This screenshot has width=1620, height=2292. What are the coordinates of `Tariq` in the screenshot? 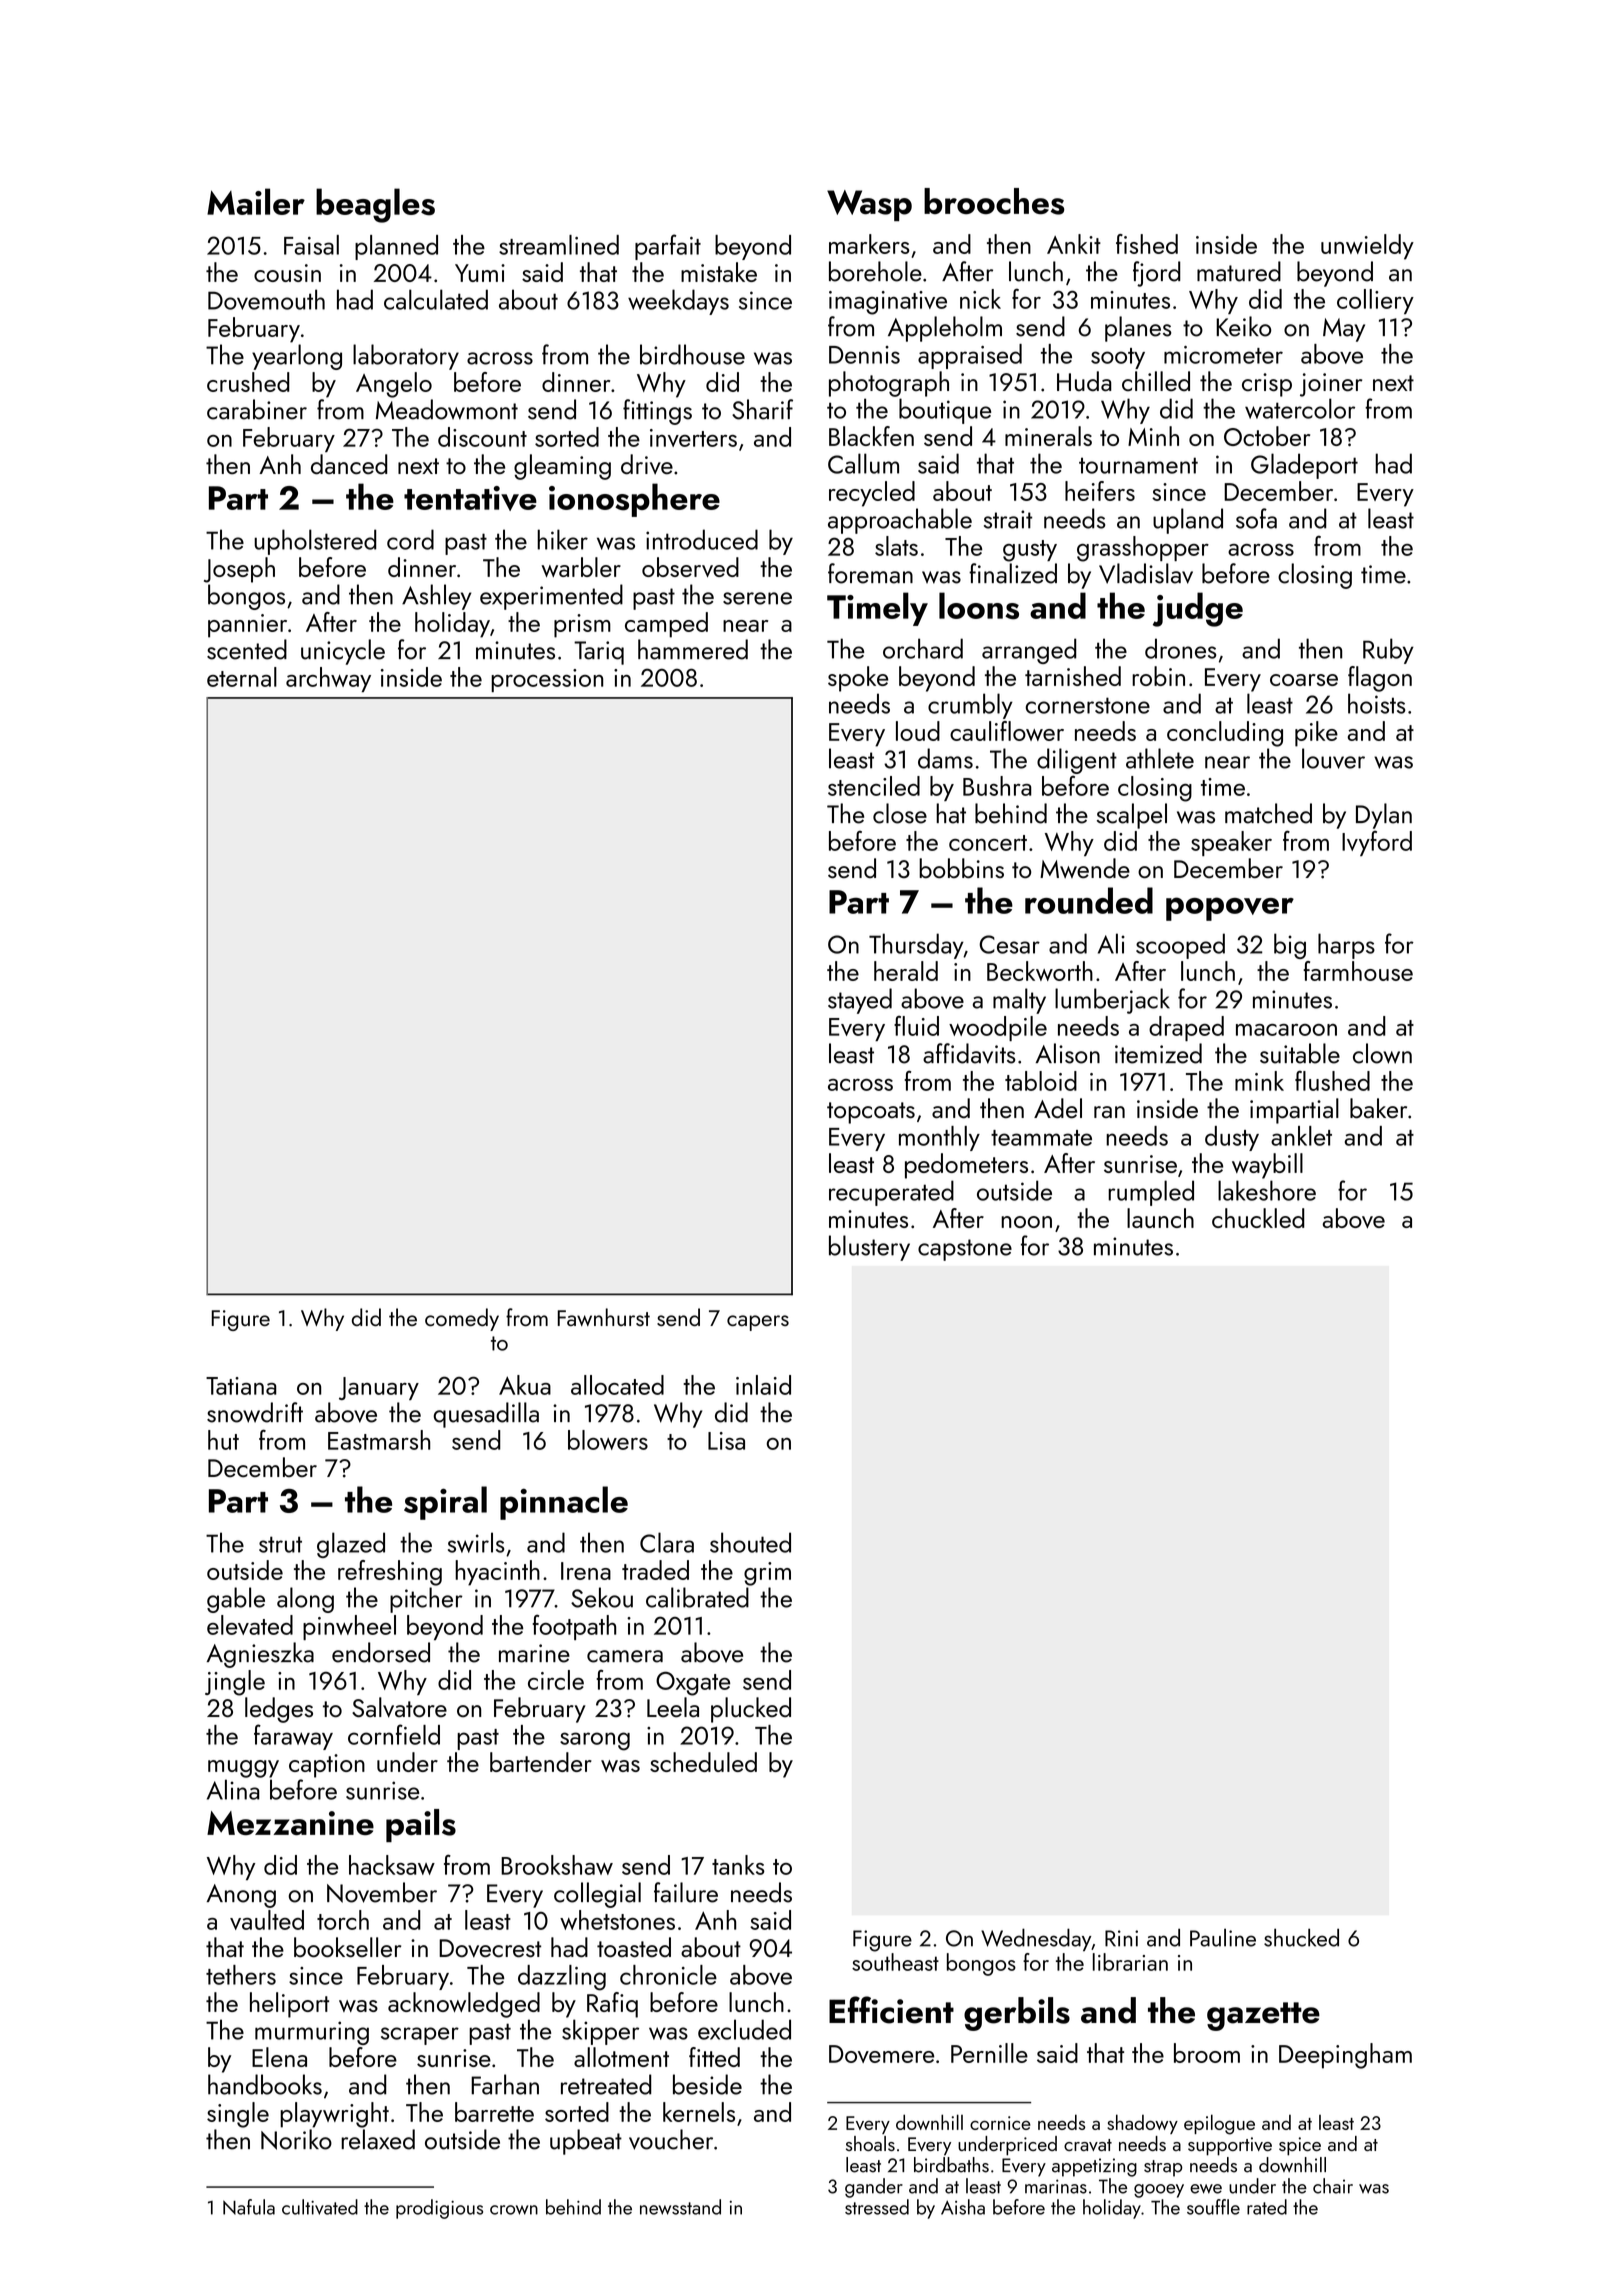 It's located at (599, 653).
